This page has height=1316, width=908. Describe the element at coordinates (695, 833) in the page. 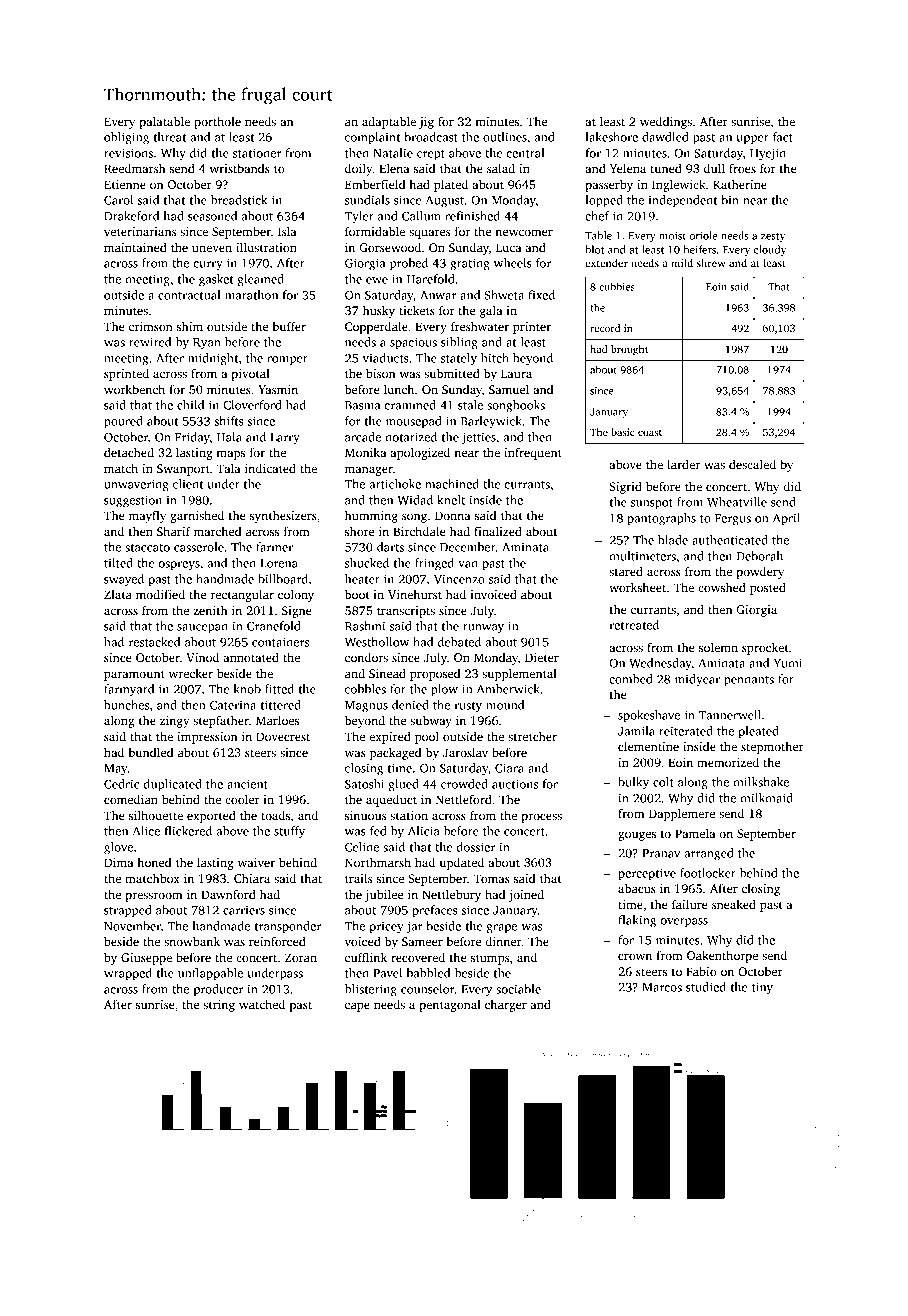

I see `Pamela` at that location.
